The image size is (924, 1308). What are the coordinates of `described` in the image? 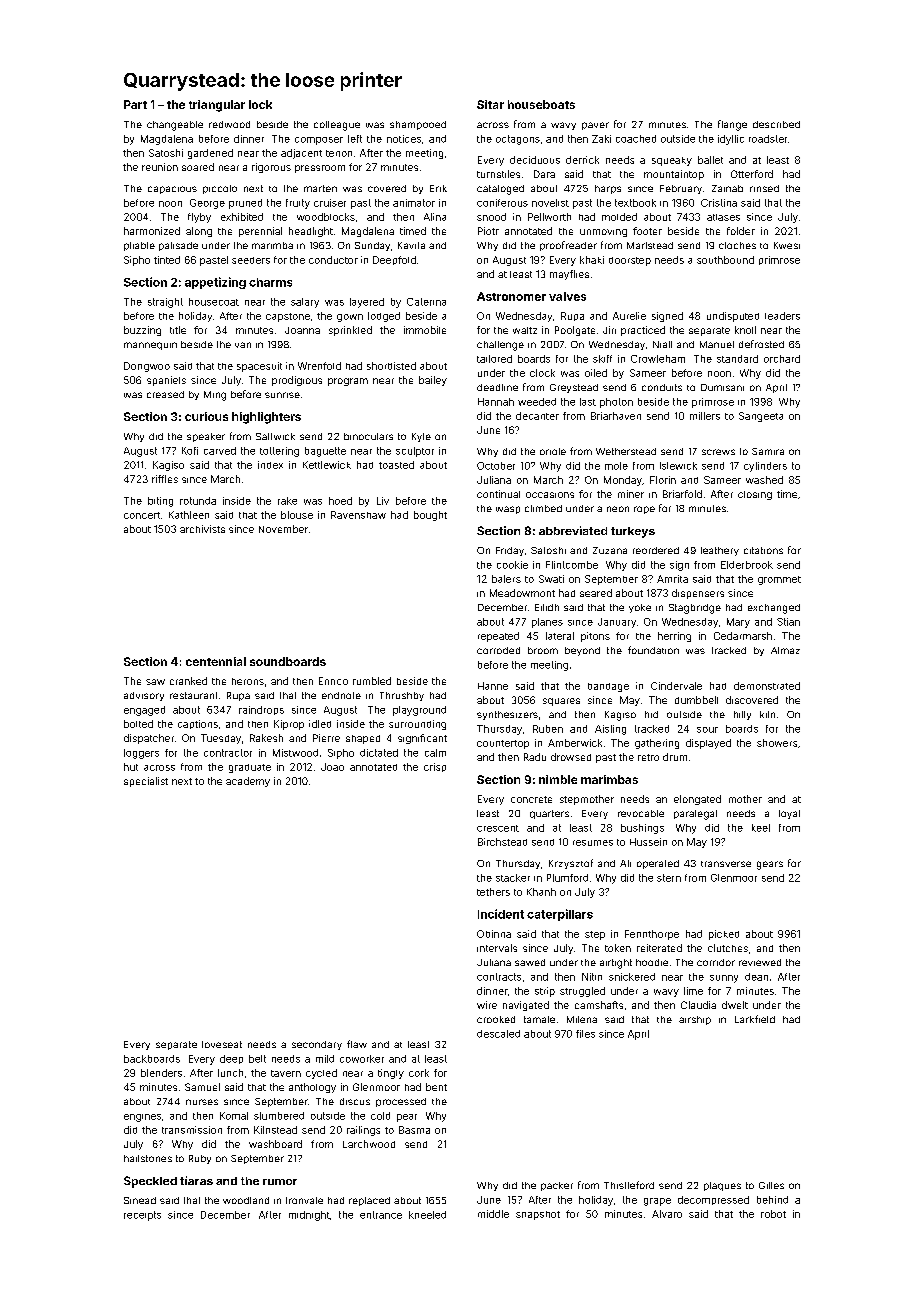 It's located at (776, 124).
